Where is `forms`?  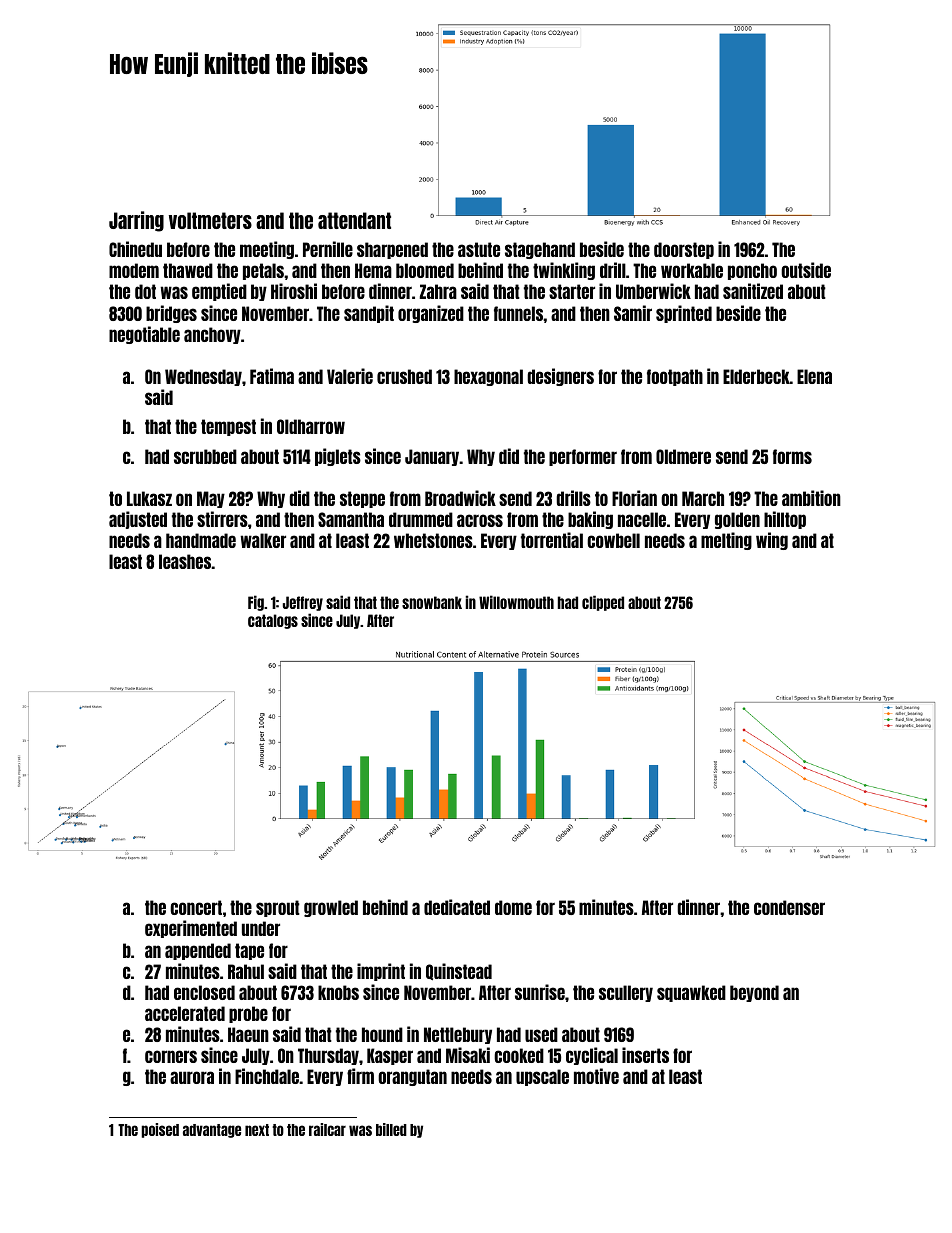 forms is located at coordinates (792, 456).
